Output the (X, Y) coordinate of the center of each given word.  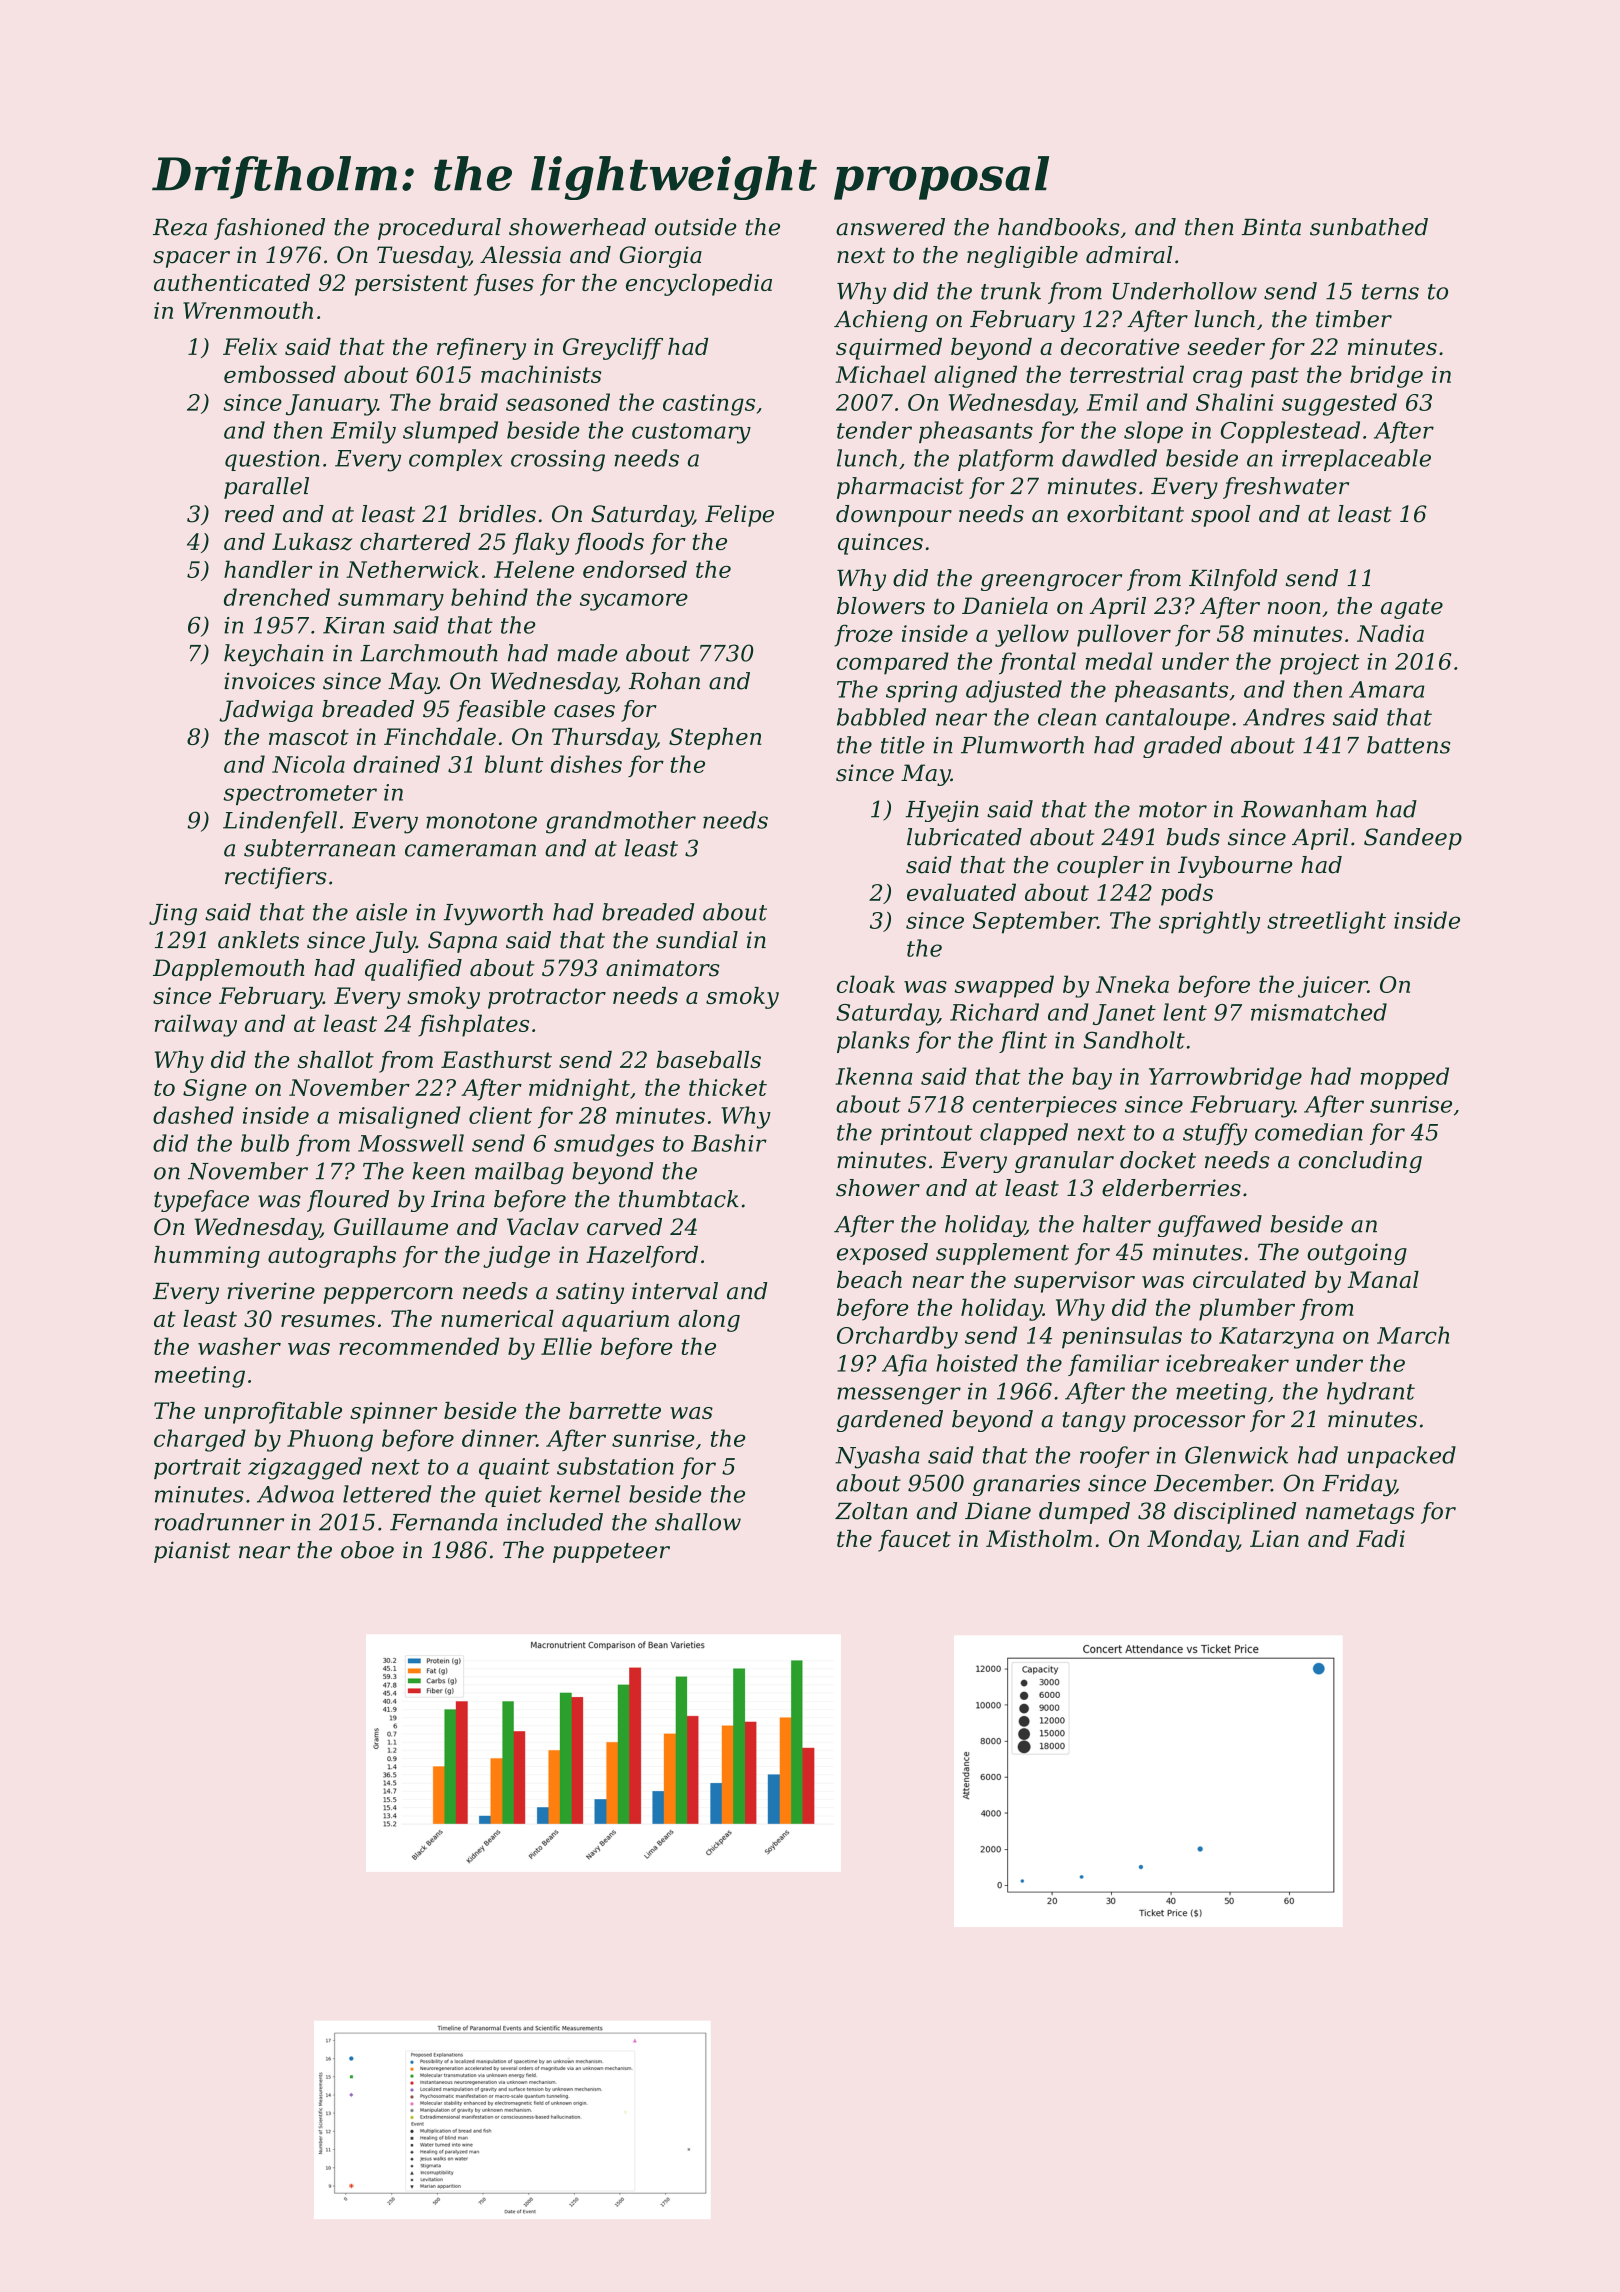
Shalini (1235, 402)
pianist (192, 1552)
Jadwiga (266, 711)
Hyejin (942, 811)
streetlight (1326, 922)
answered (890, 227)
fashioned (269, 229)
